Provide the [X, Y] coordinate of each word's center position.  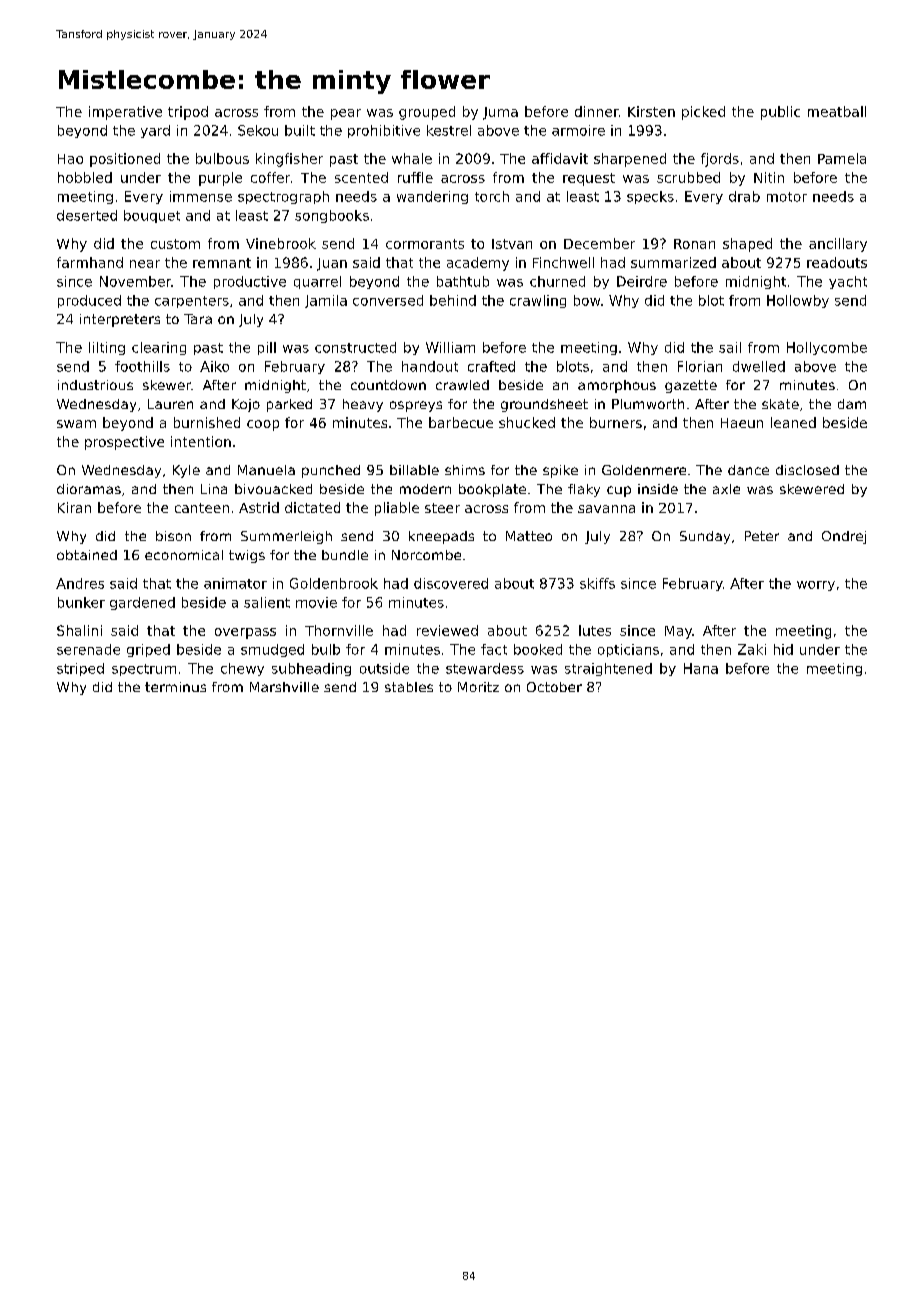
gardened [142, 603]
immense [201, 196]
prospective [124, 443]
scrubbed [688, 177]
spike [560, 471]
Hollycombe [827, 348]
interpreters [120, 320]
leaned [793, 422]
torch [492, 196]
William [450, 347]
